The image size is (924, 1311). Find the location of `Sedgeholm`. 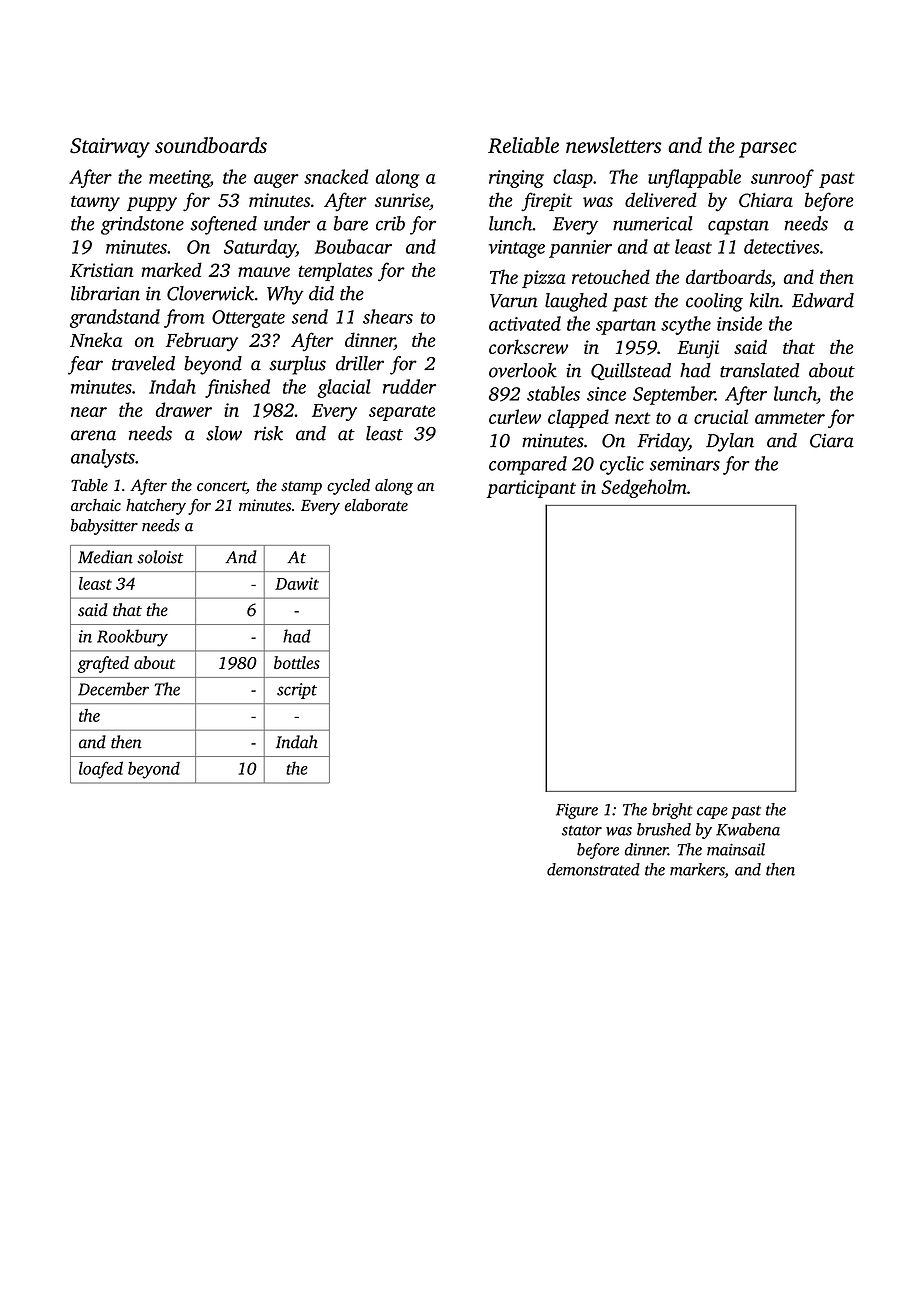

Sedgeholm is located at coordinates (644, 488).
